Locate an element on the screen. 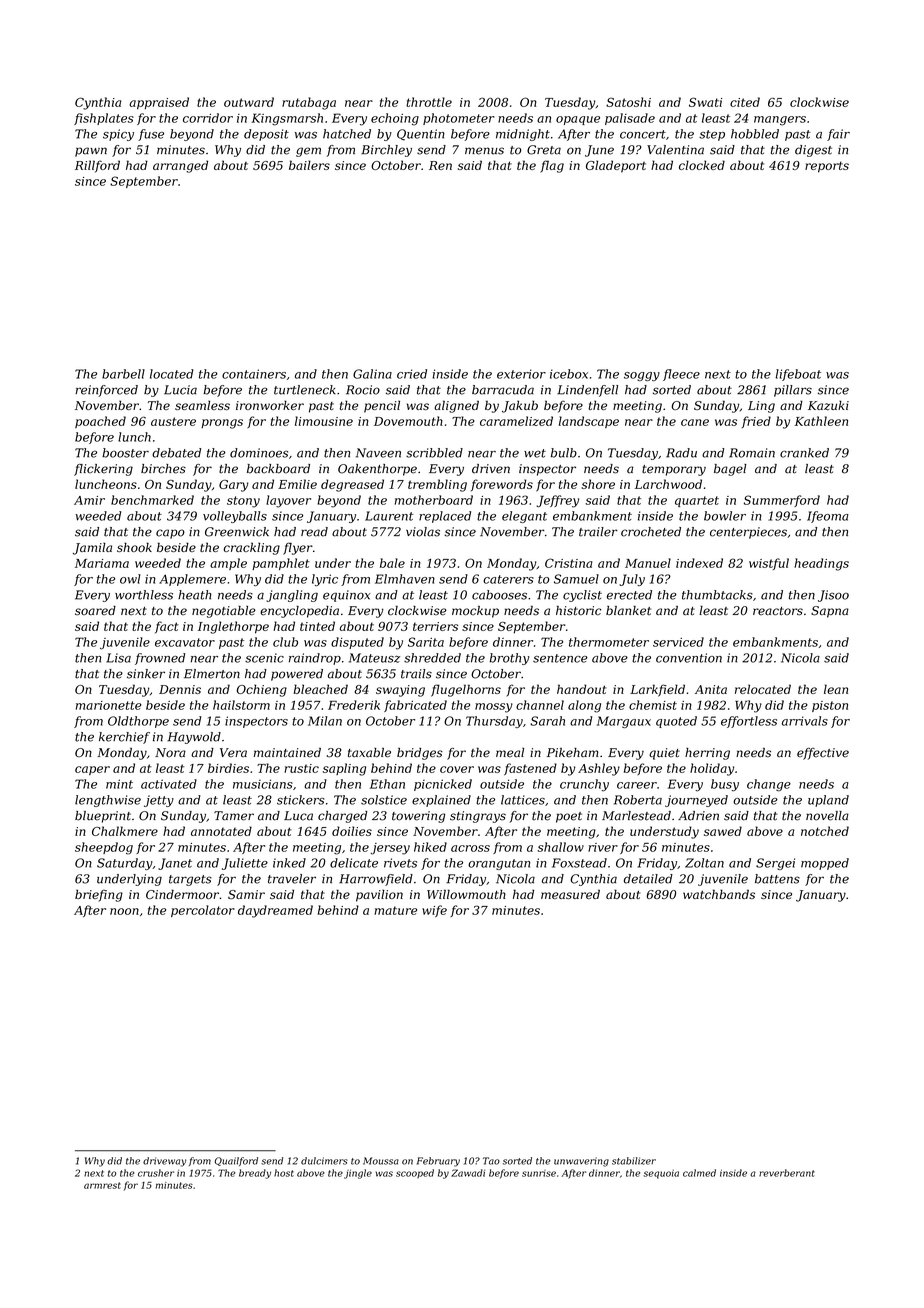 The height and width of the screenshot is (1308, 924). scooped is located at coordinates (415, 1173).
